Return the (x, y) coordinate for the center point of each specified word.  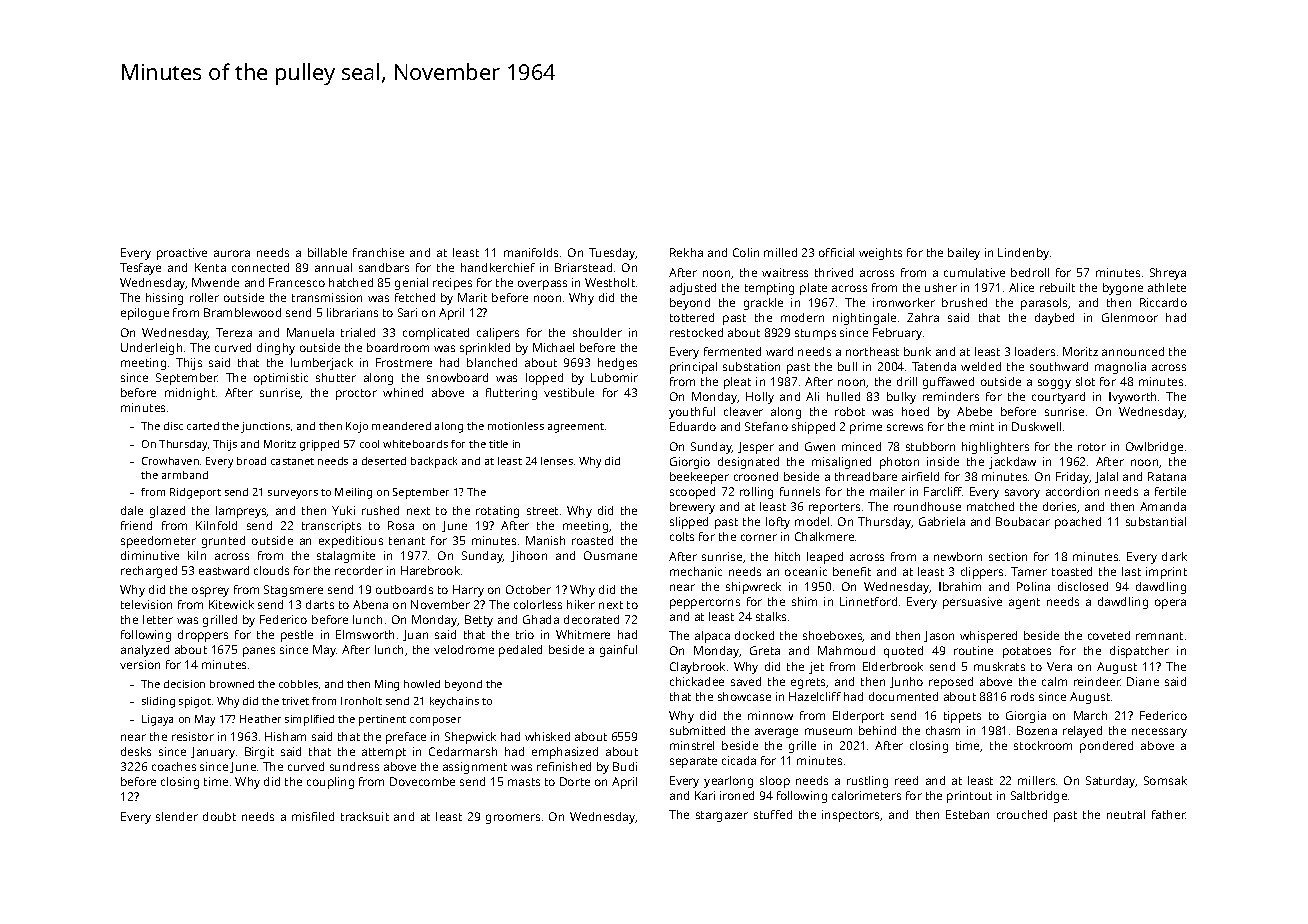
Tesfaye (140, 269)
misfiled (313, 816)
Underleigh (151, 349)
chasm (943, 730)
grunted (223, 542)
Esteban (967, 814)
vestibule (569, 392)
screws (905, 427)
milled (780, 252)
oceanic (806, 571)
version (140, 664)
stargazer (722, 816)
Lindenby (1023, 254)
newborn (958, 556)
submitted (697, 730)
